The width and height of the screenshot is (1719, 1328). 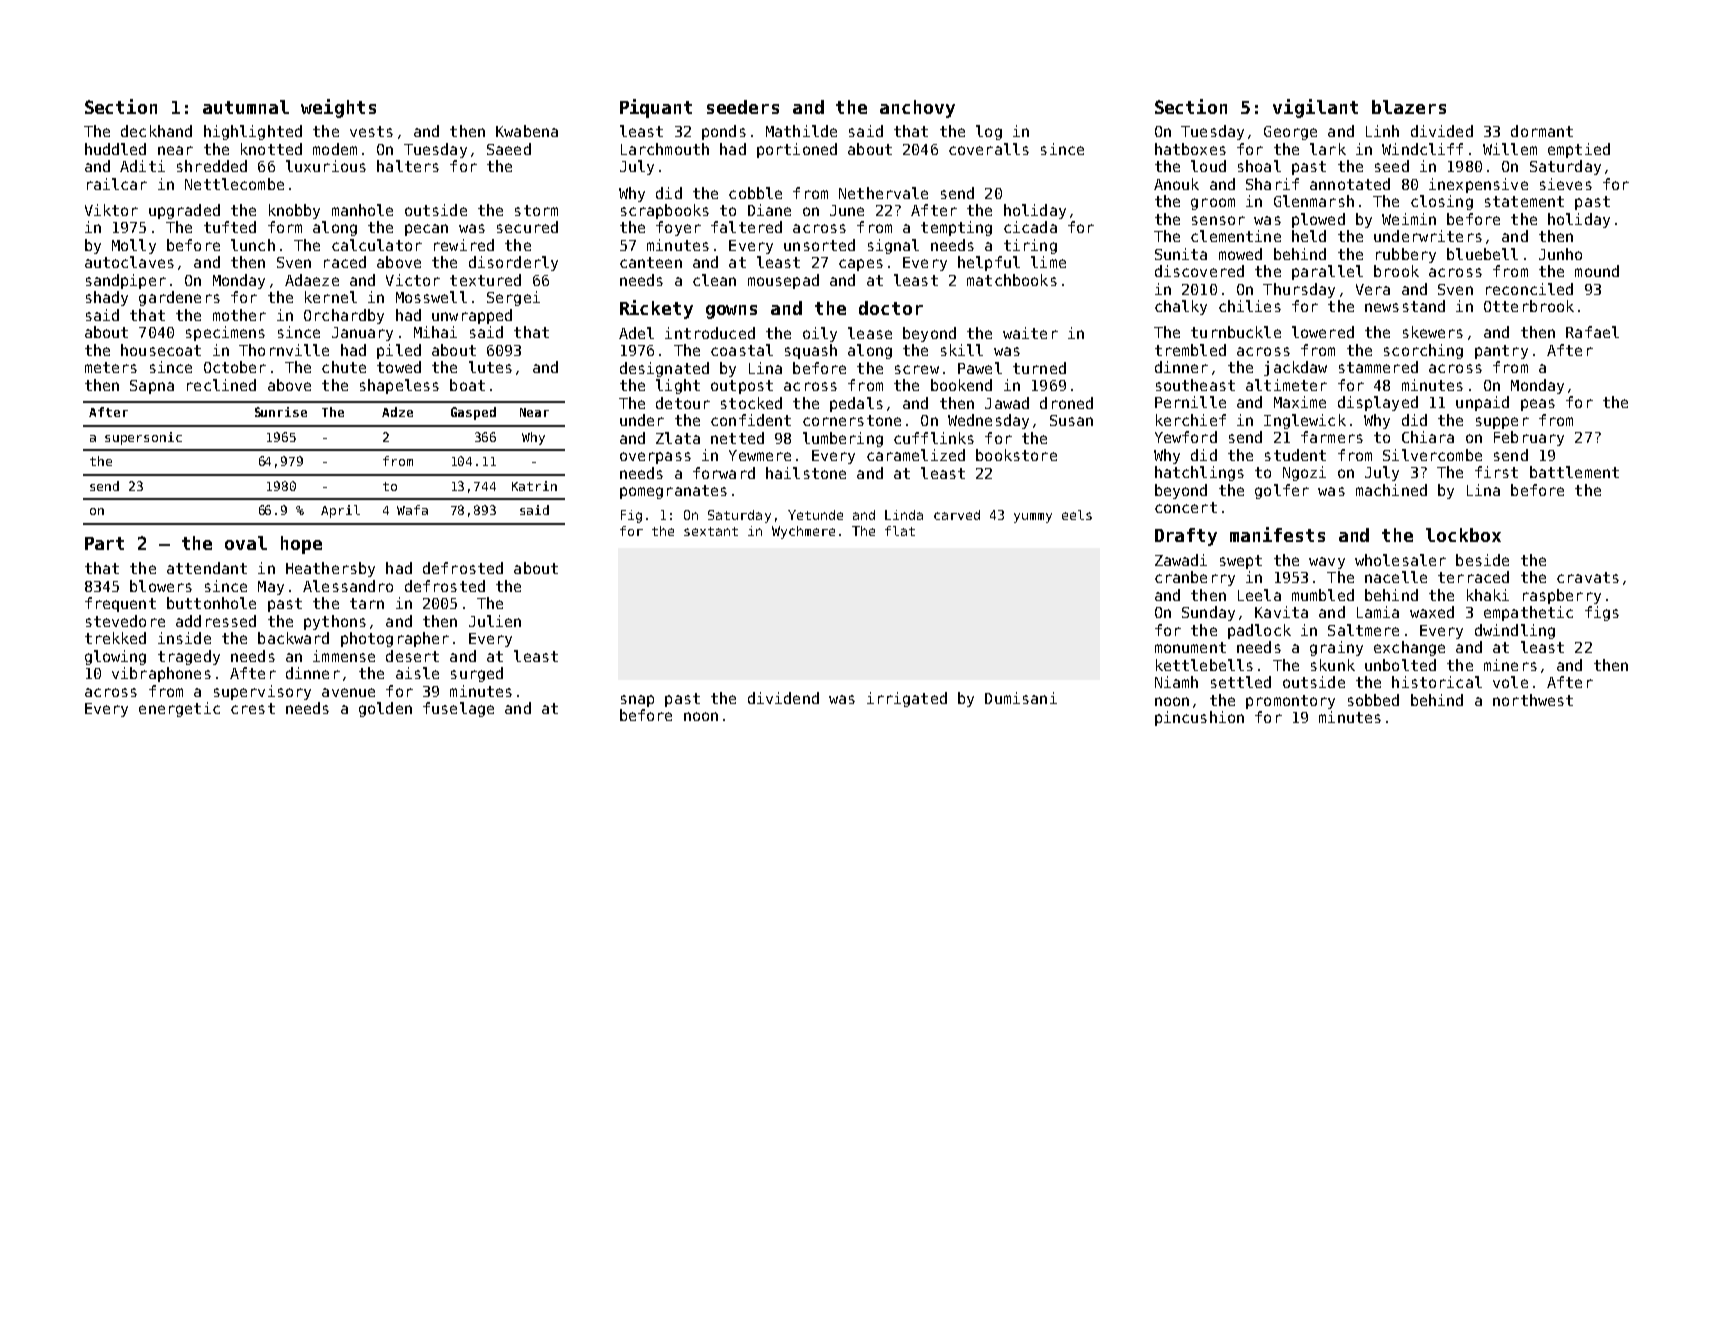 What do you see at coordinates (1272, 184) in the screenshot?
I see `Sharif` at bounding box center [1272, 184].
